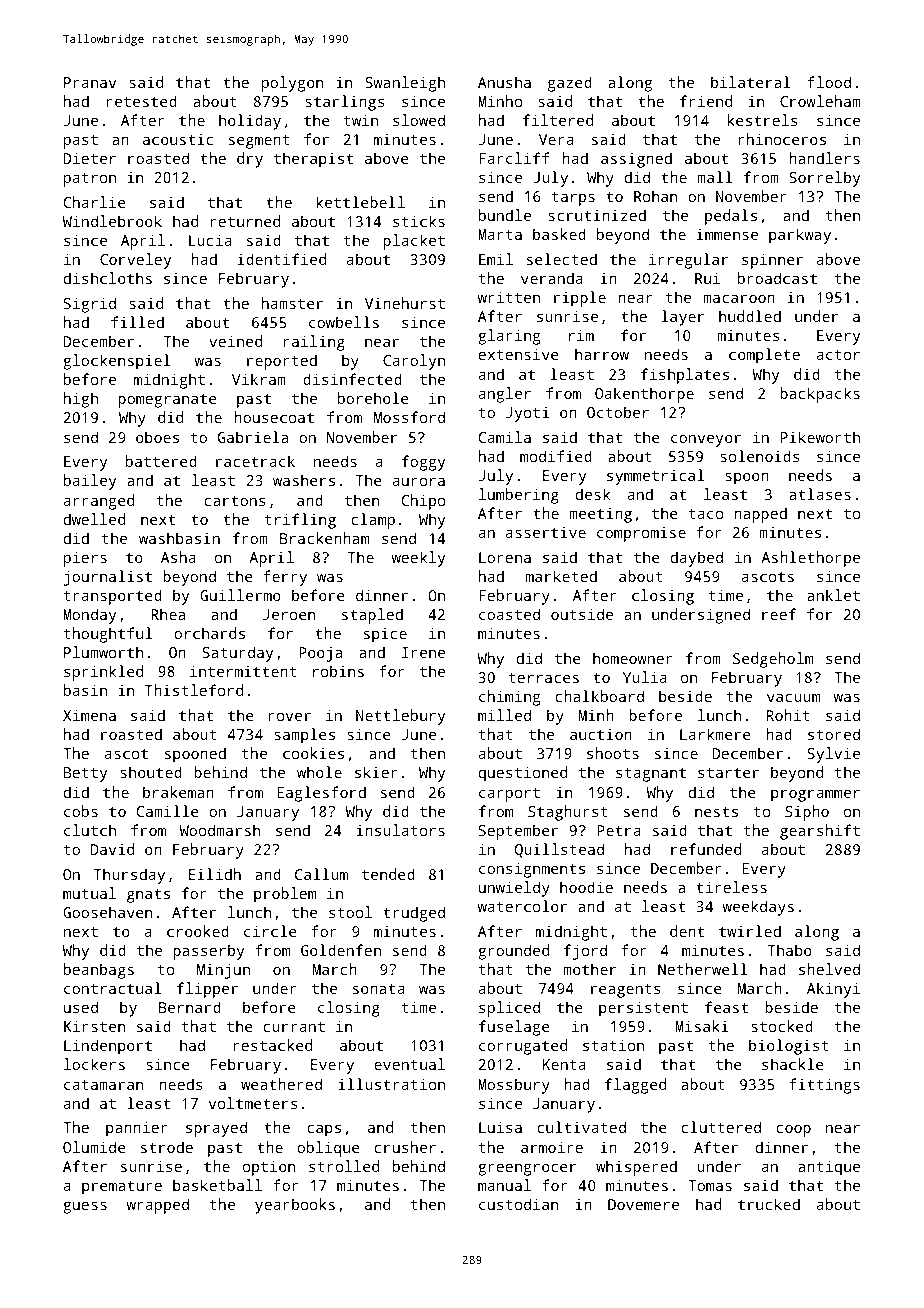  What do you see at coordinates (90, 82) in the page?
I see `Pranav` at bounding box center [90, 82].
